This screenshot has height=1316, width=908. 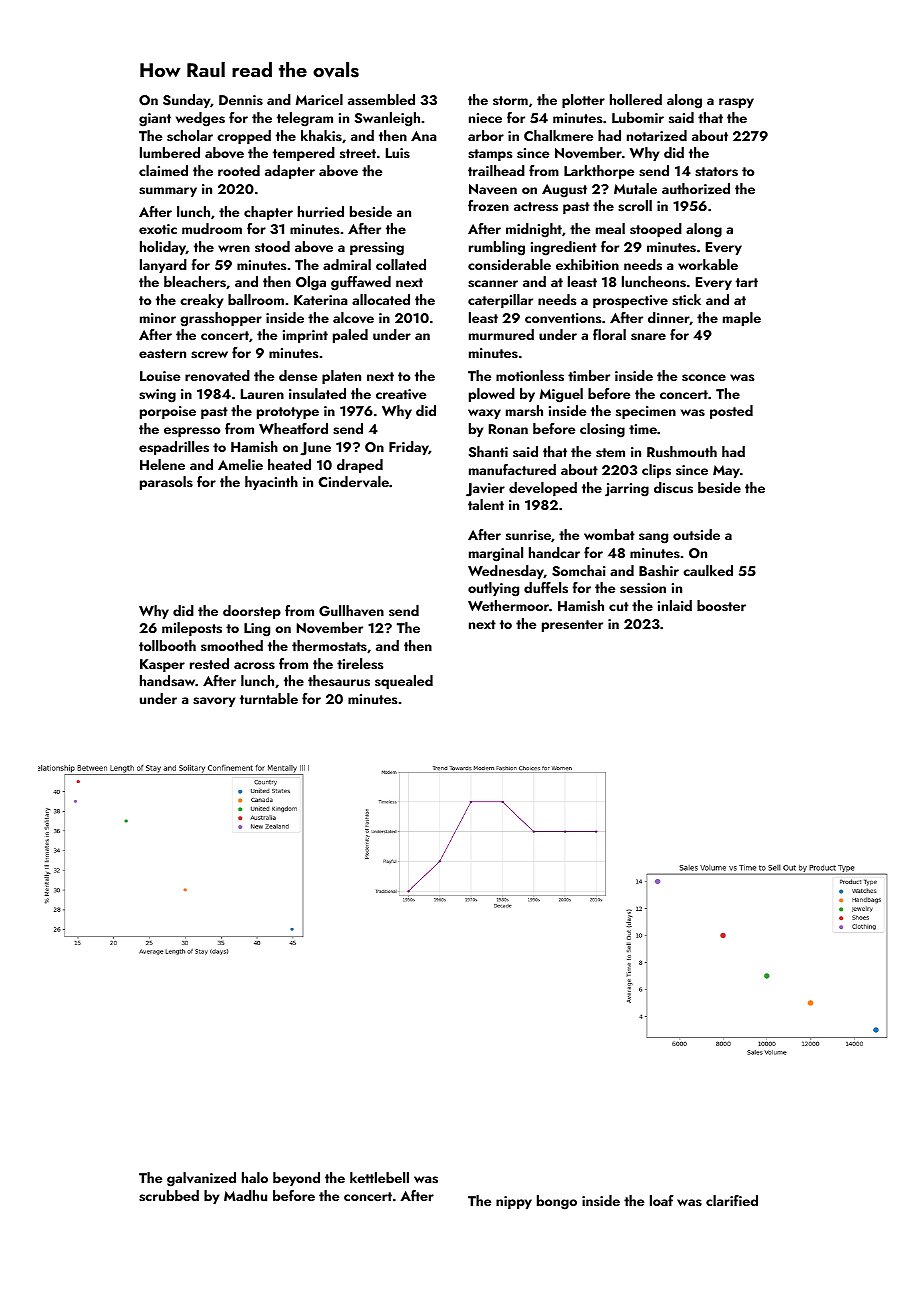 I want to click on Dennis, so click(x=241, y=100).
